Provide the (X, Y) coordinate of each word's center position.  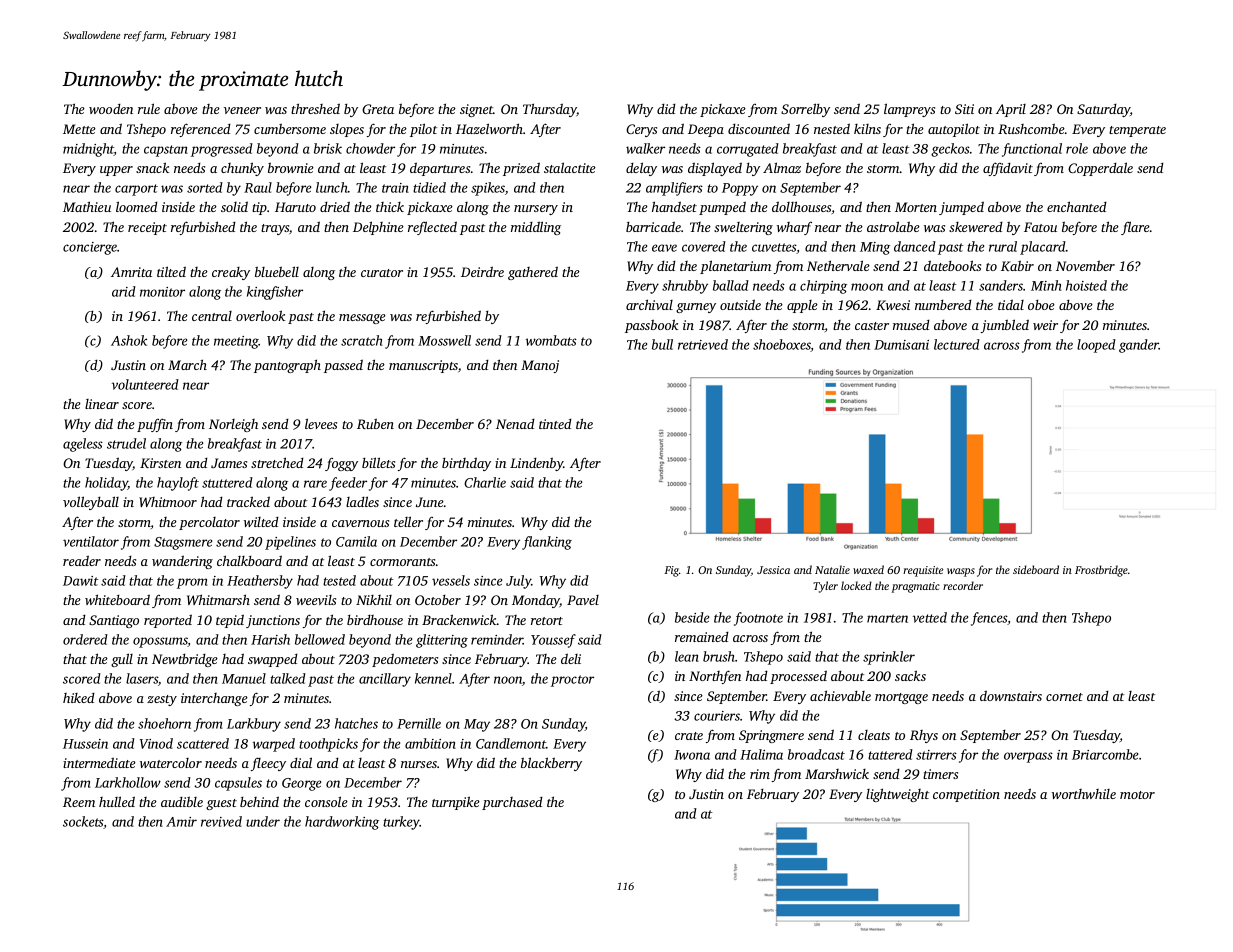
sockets (83, 822)
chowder (370, 148)
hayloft (178, 484)
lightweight (897, 795)
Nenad (515, 424)
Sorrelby (805, 110)
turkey (401, 823)
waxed (868, 569)
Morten (916, 207)
